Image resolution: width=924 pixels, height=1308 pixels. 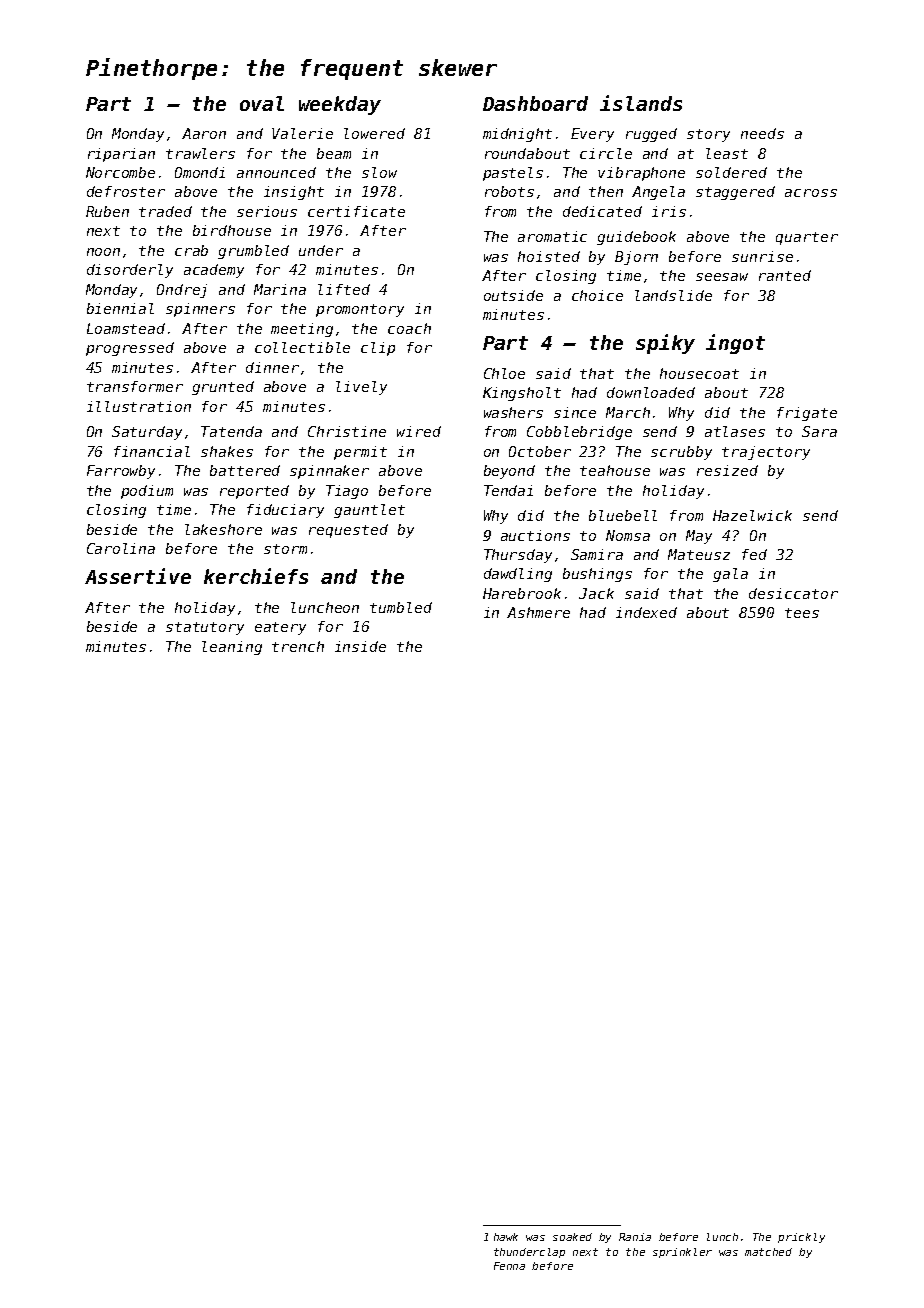 What do you see at coordinates (509, 1266) in the document?
I see `Fenna` at bounding box center [509, 1266].
